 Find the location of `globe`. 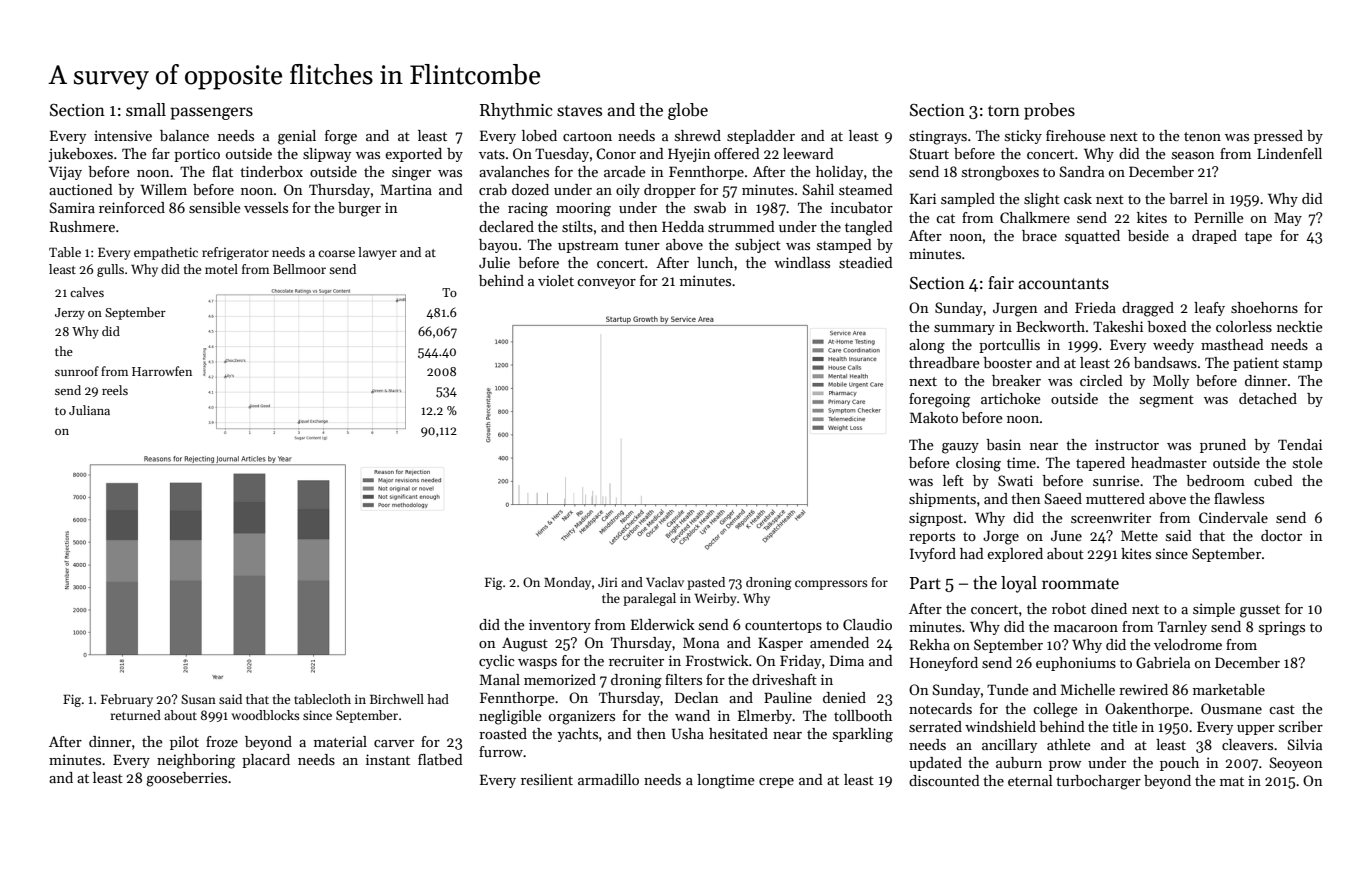

globe is located at coordinates (688, 111).
